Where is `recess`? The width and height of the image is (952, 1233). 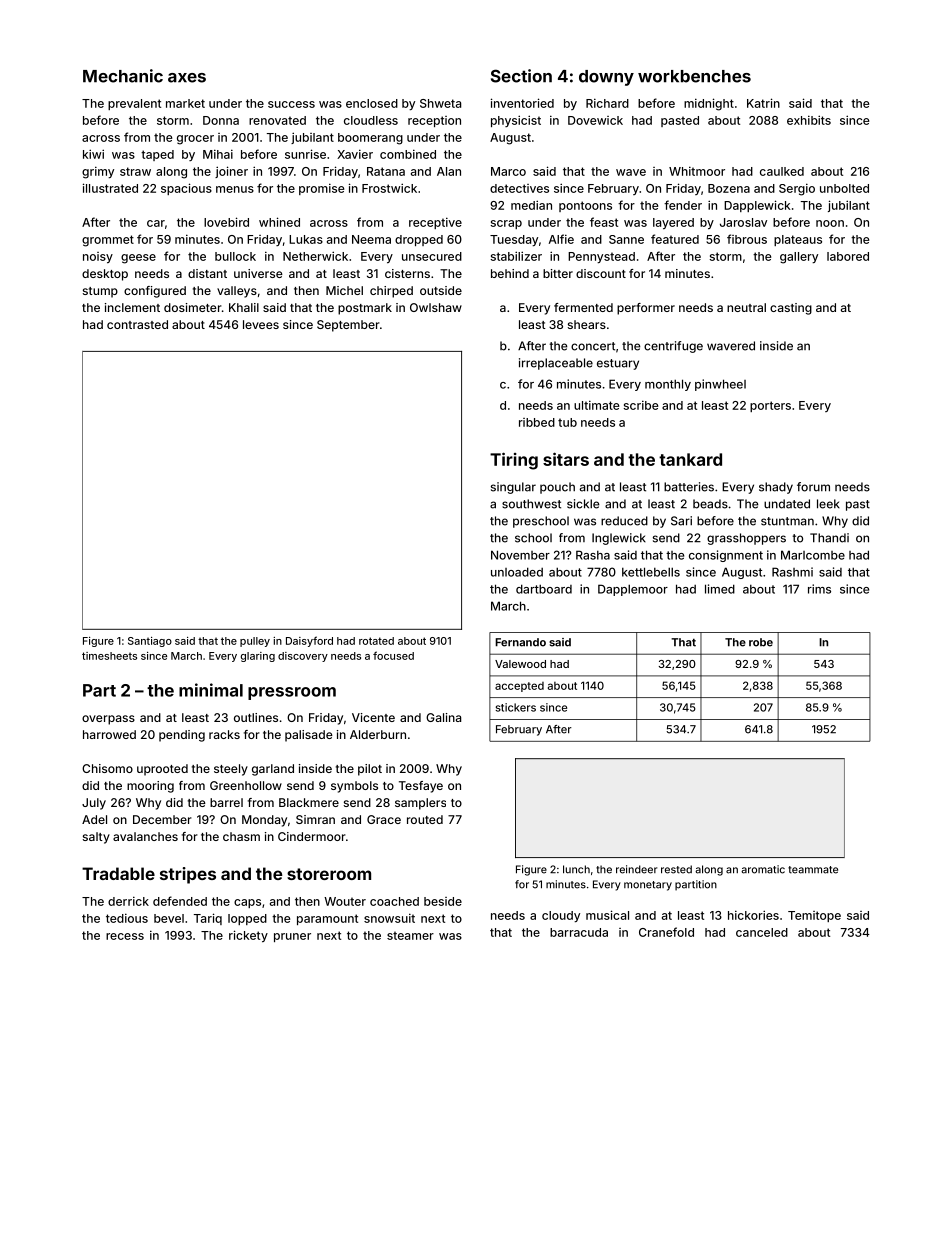
recess is located at coordinates (125, 936).
